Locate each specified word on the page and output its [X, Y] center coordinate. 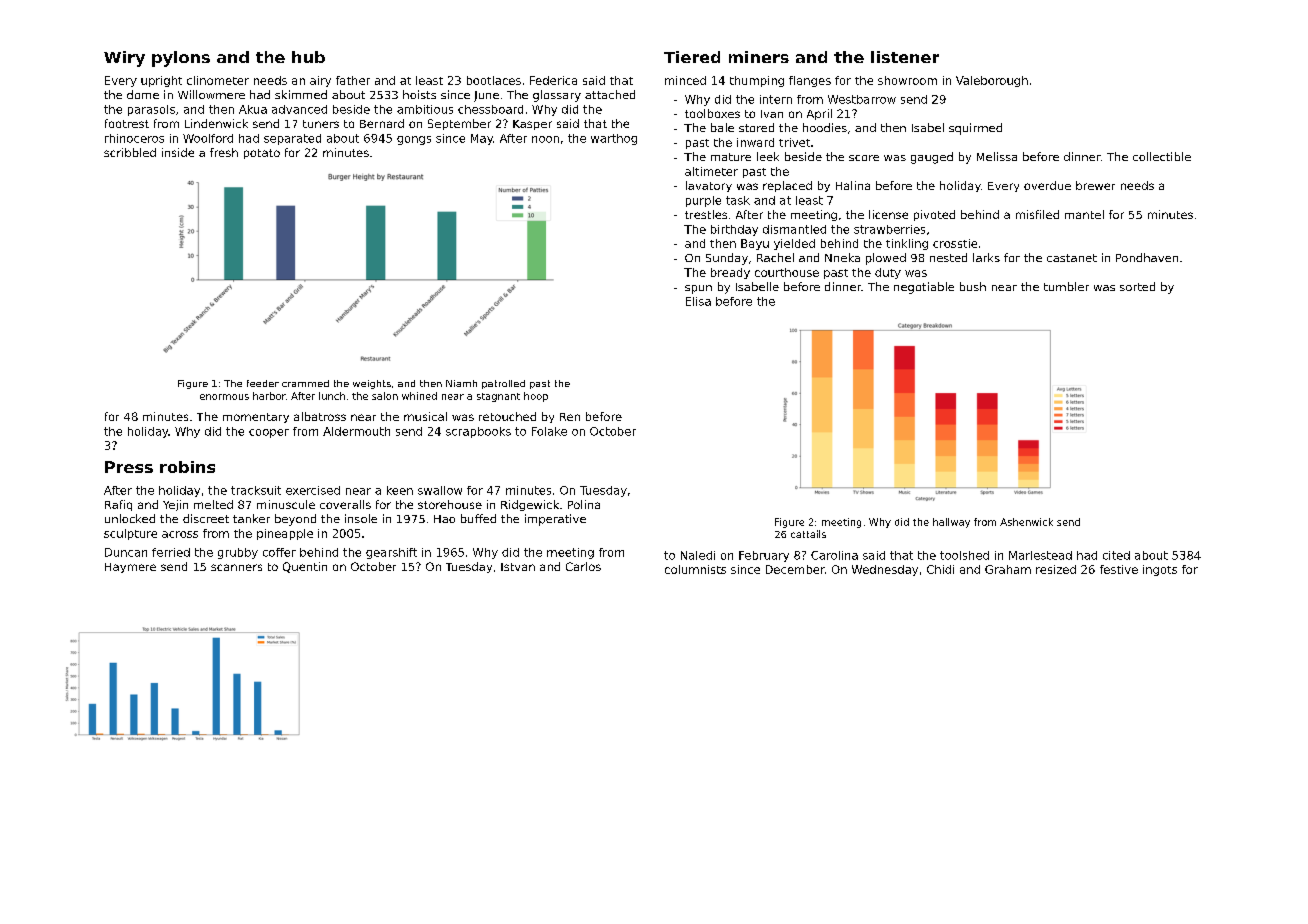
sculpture [130, 534]
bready [730, 273]
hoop [536, 397]
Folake [549, 431]
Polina [584, 504]
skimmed [301, 94]
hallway [951, 523]
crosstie [955, 243]
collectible [1162, 156]
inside [178, 152]
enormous [224, 397]
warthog [614, 139]
